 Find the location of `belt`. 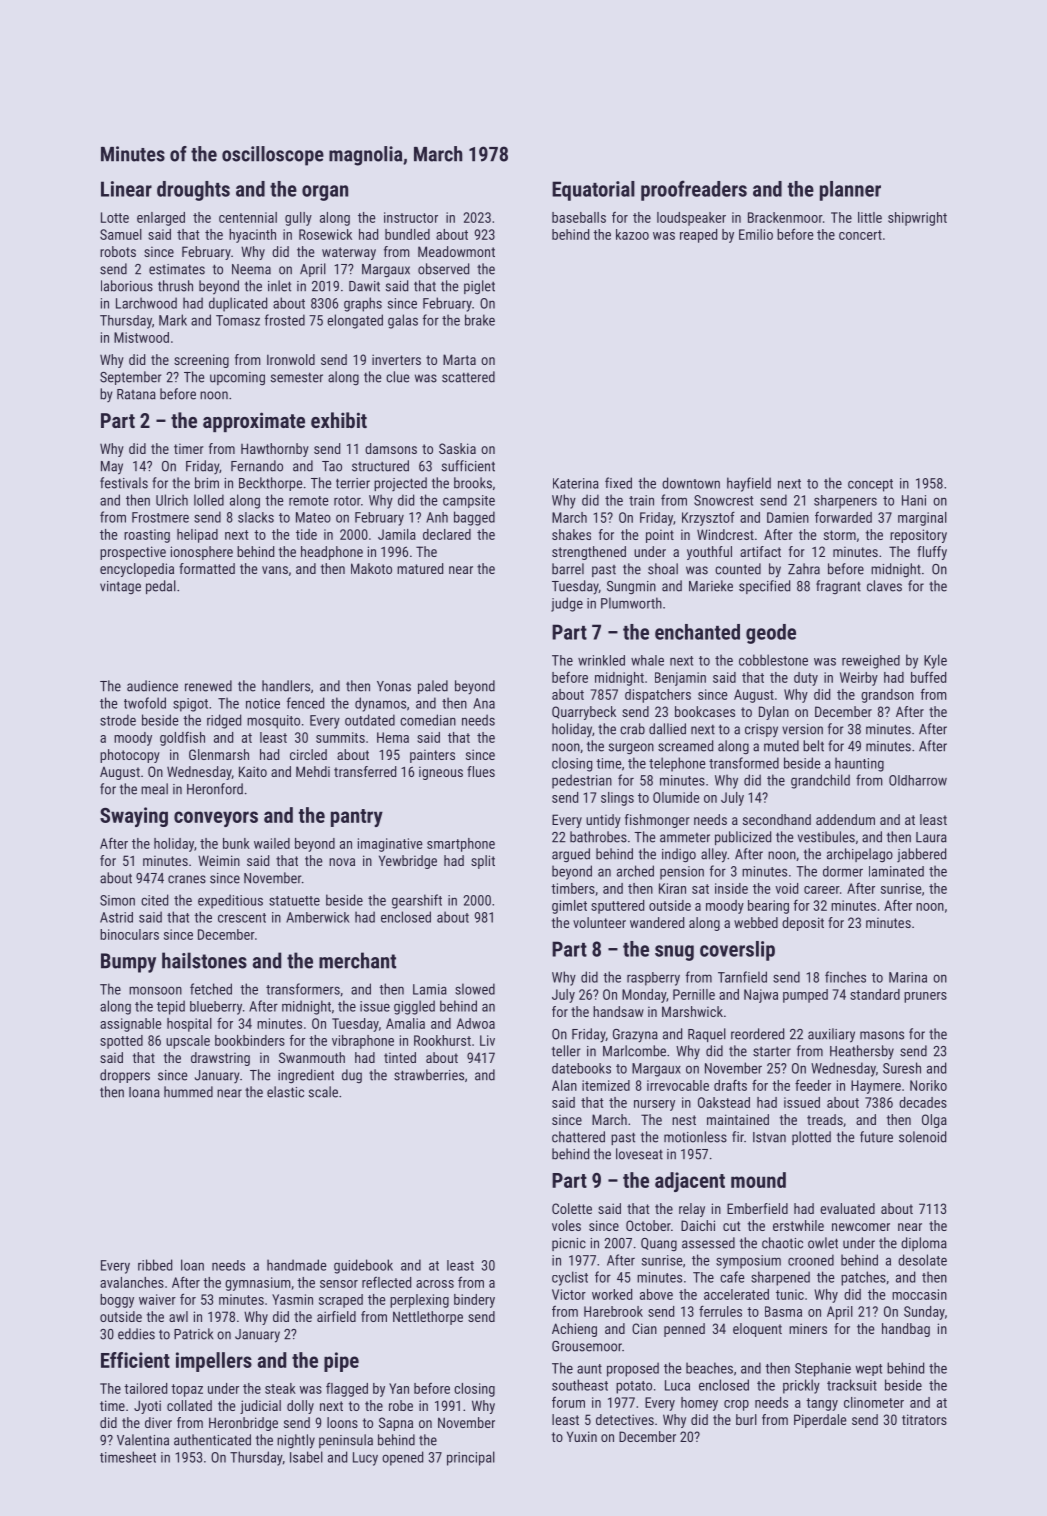

belt is located at coordinates (813, 746).
